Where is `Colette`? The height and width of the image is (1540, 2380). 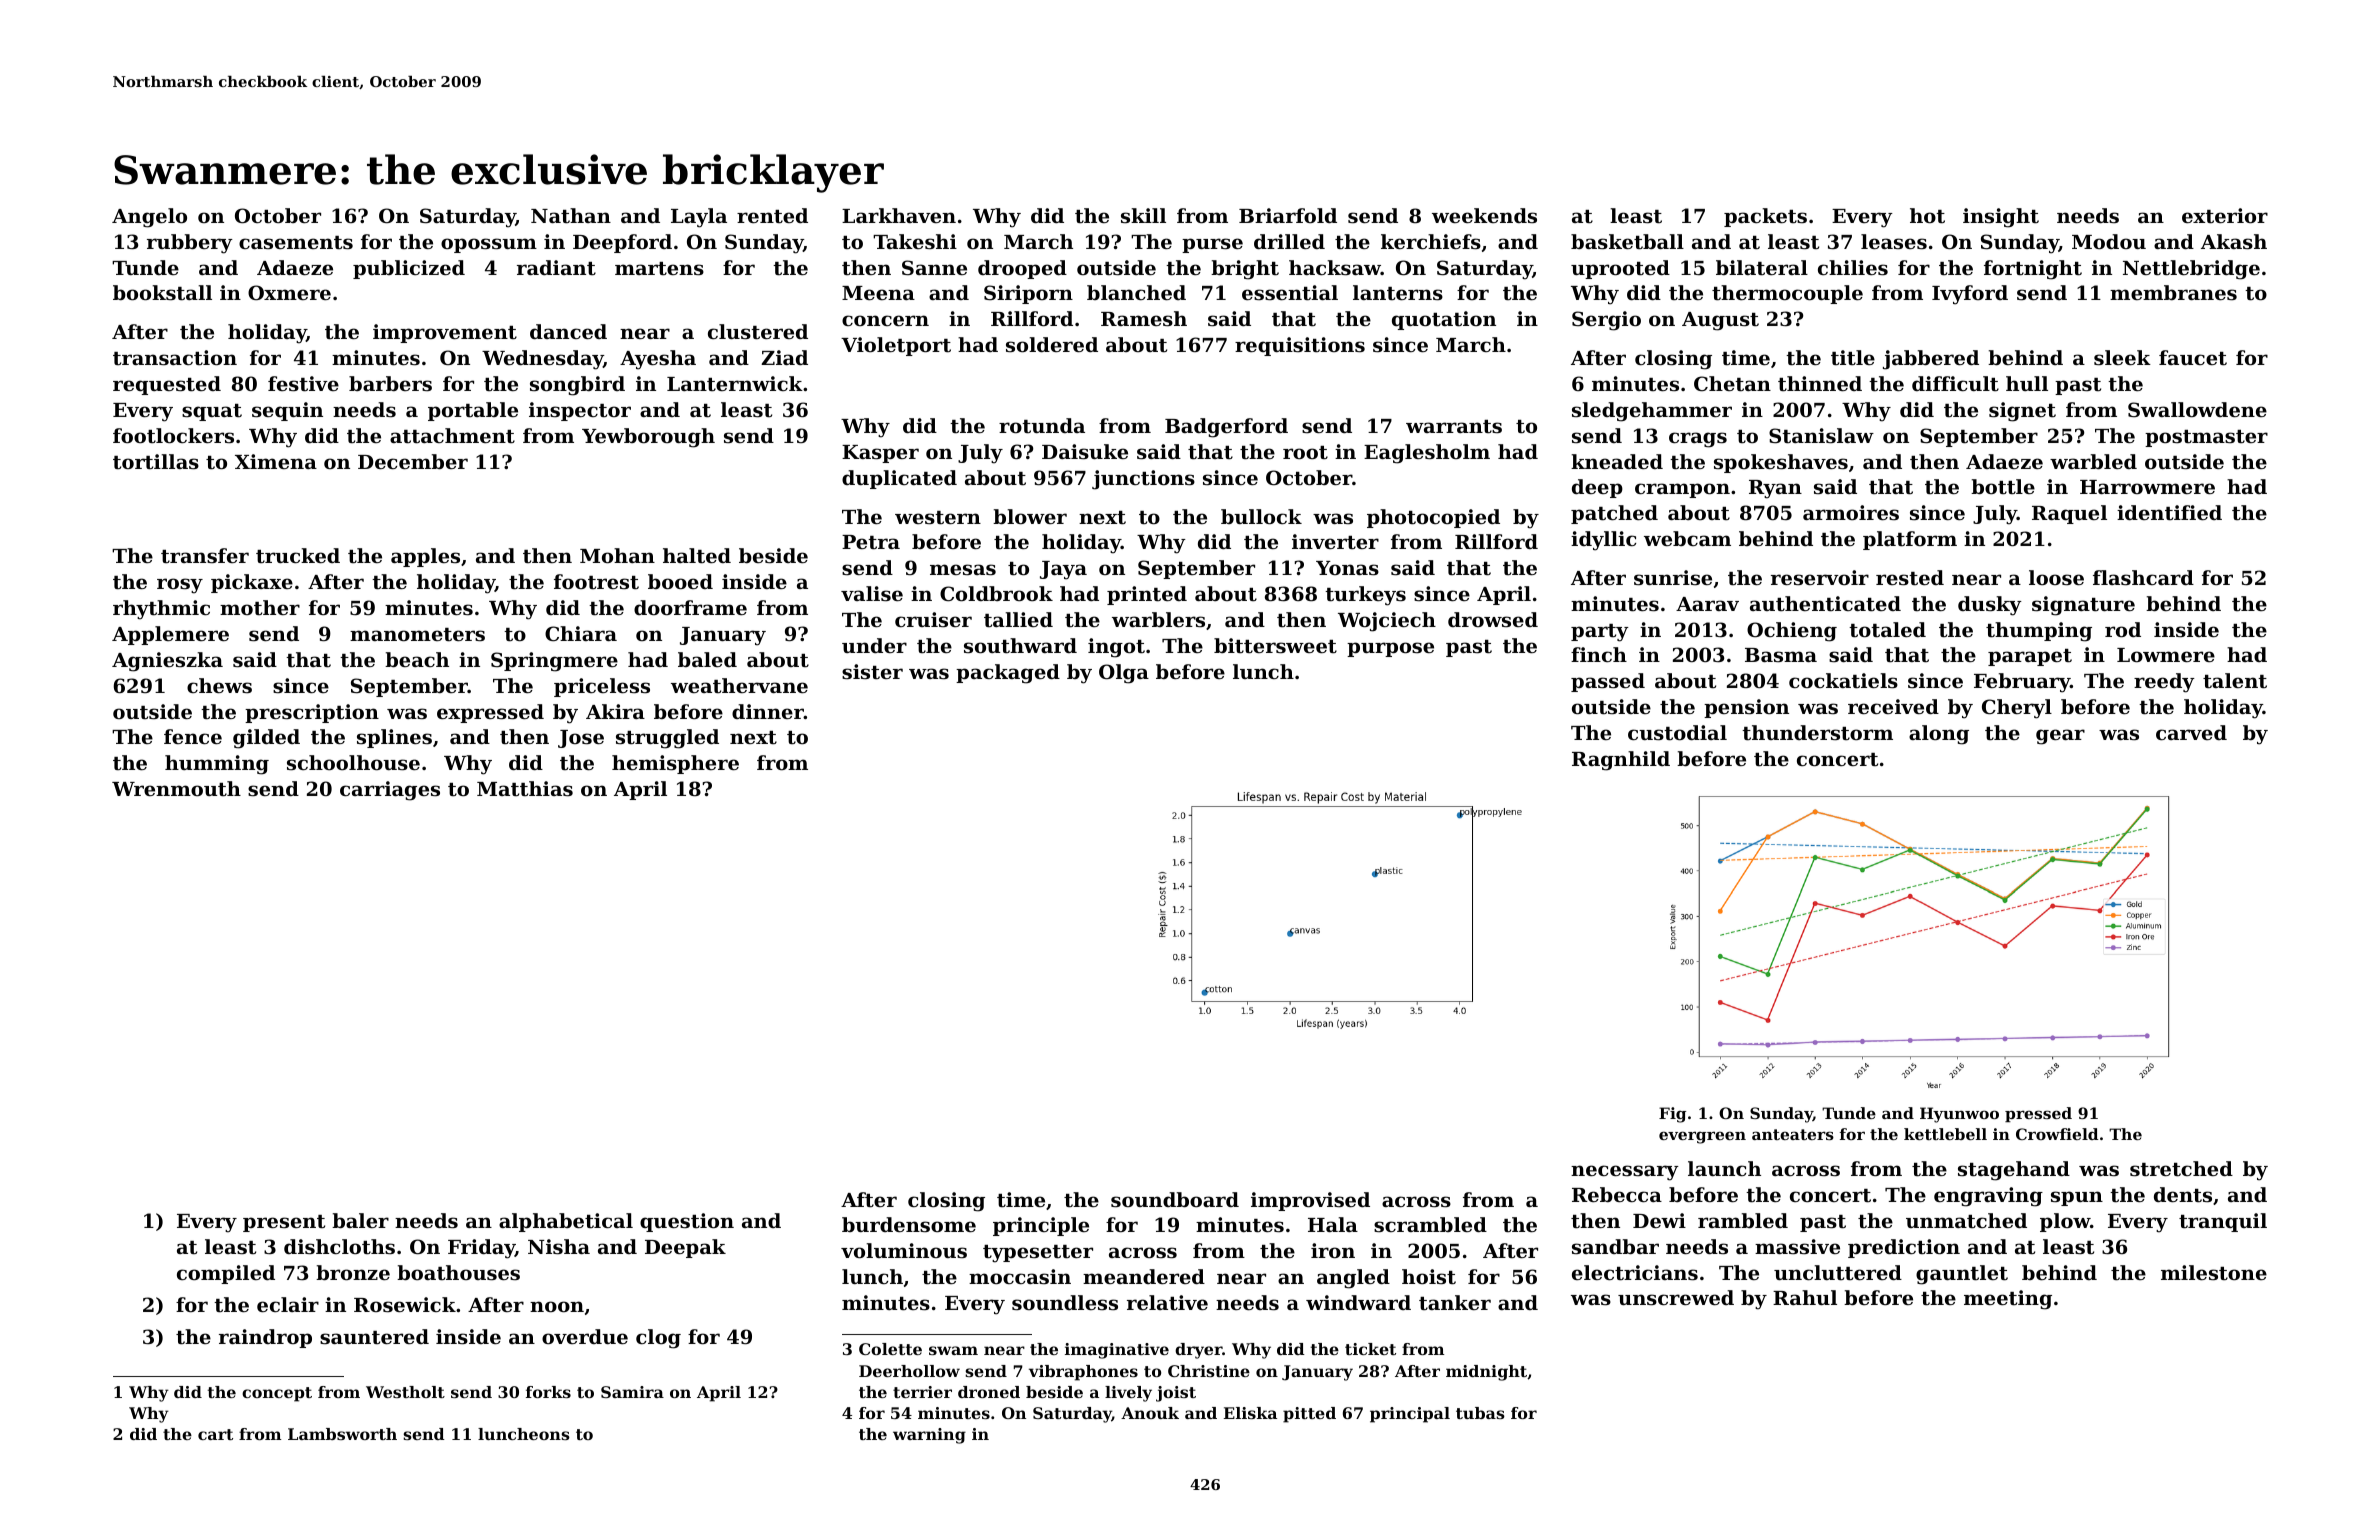
Colette is located at coordinates (890, 1349).
